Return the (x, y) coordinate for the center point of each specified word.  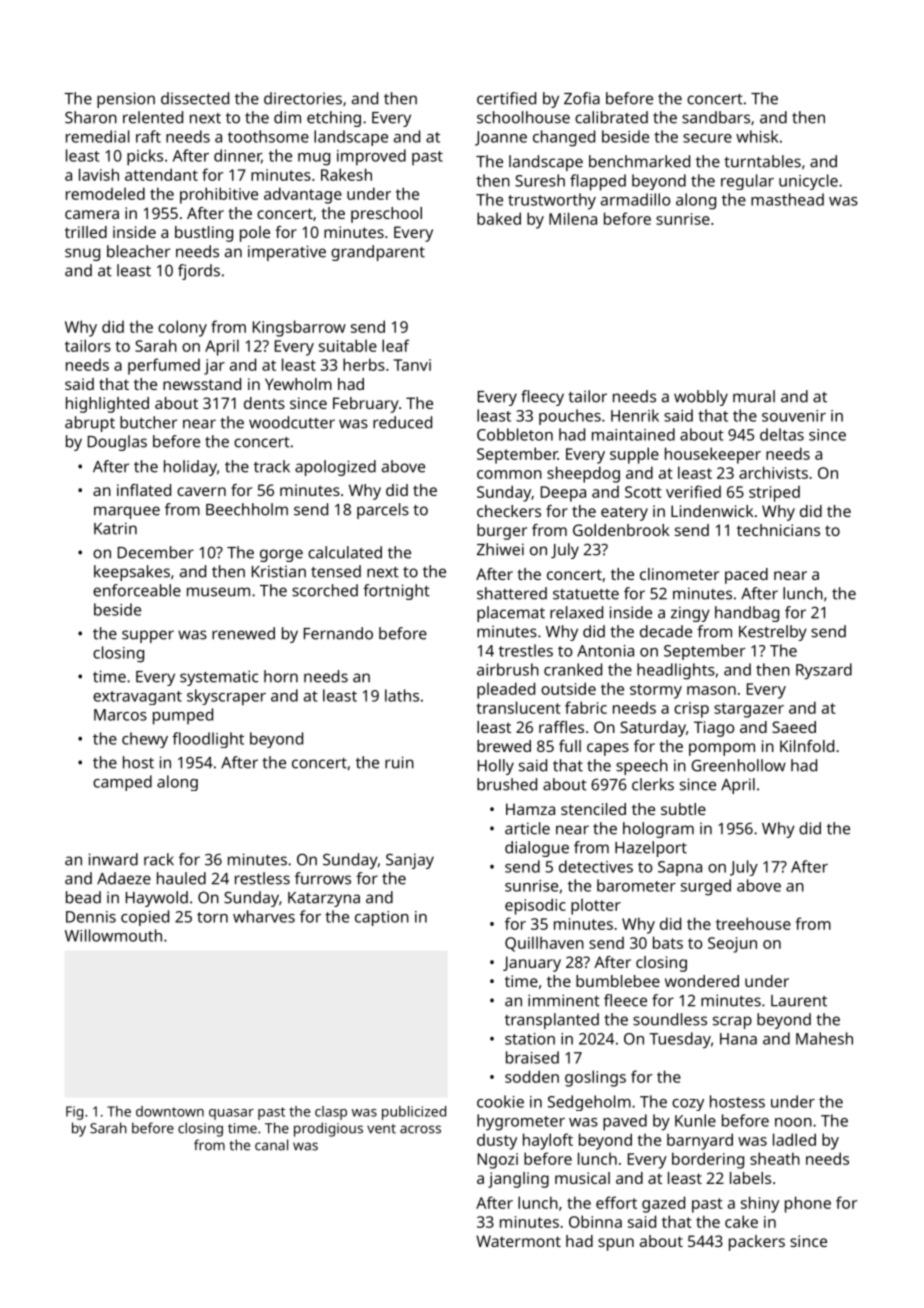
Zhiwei (500, 549)
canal (271, 1145)
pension (126, 100)
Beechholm (247, 509)
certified (506, 98)
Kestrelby (773, 633)
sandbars (716, 117)
